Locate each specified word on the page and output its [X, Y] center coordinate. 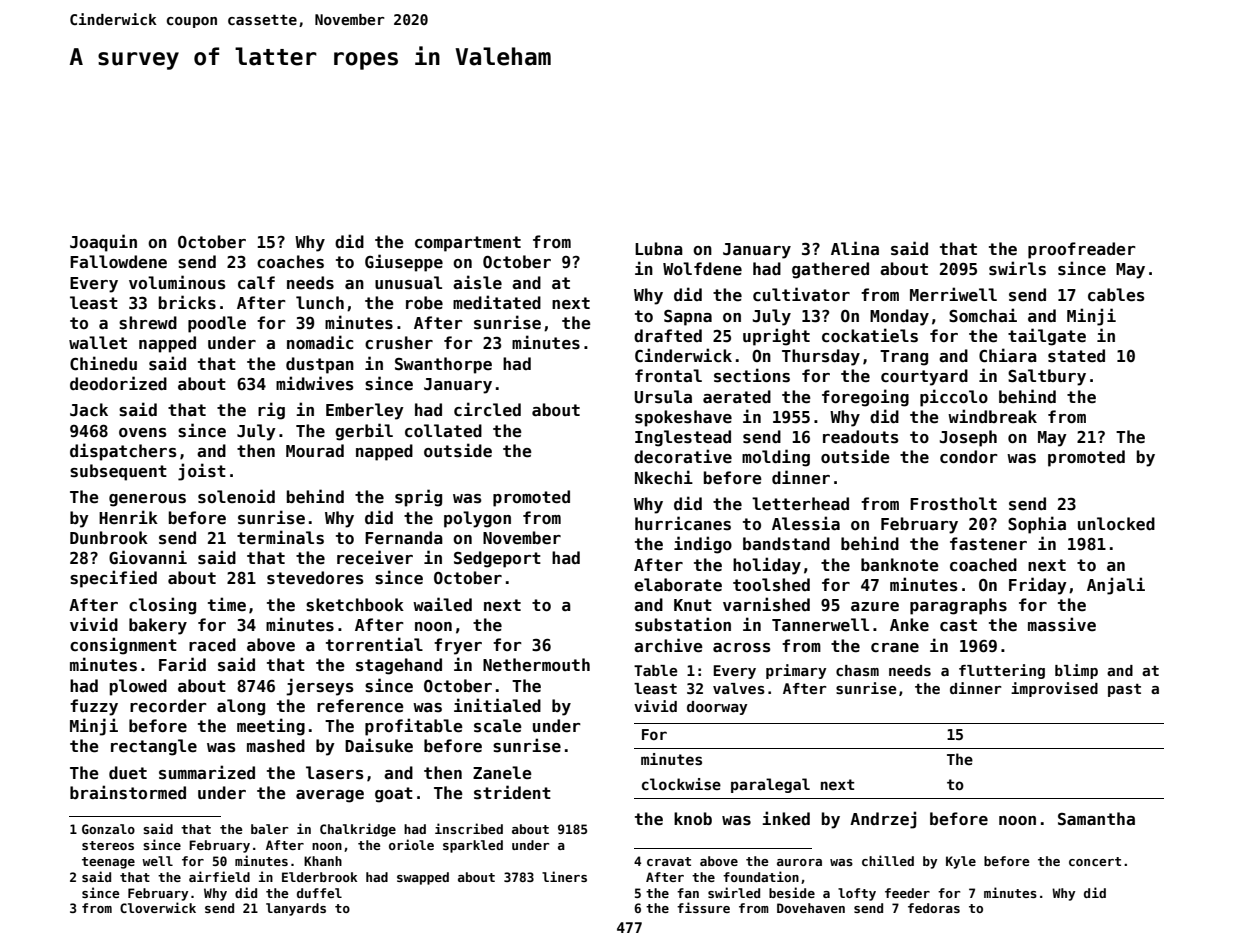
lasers [335, 773]
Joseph [968, 438]
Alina [855, 248]
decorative [683, 456]
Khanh [323, 861]
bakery [158, 626]
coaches [290, 262]
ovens [143, 433]
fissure [703, 907]
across [742, 648]
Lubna [659, 248]
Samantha [1096, 818]
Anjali [1116, 586]
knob [693, 818]
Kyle [961, 862]
